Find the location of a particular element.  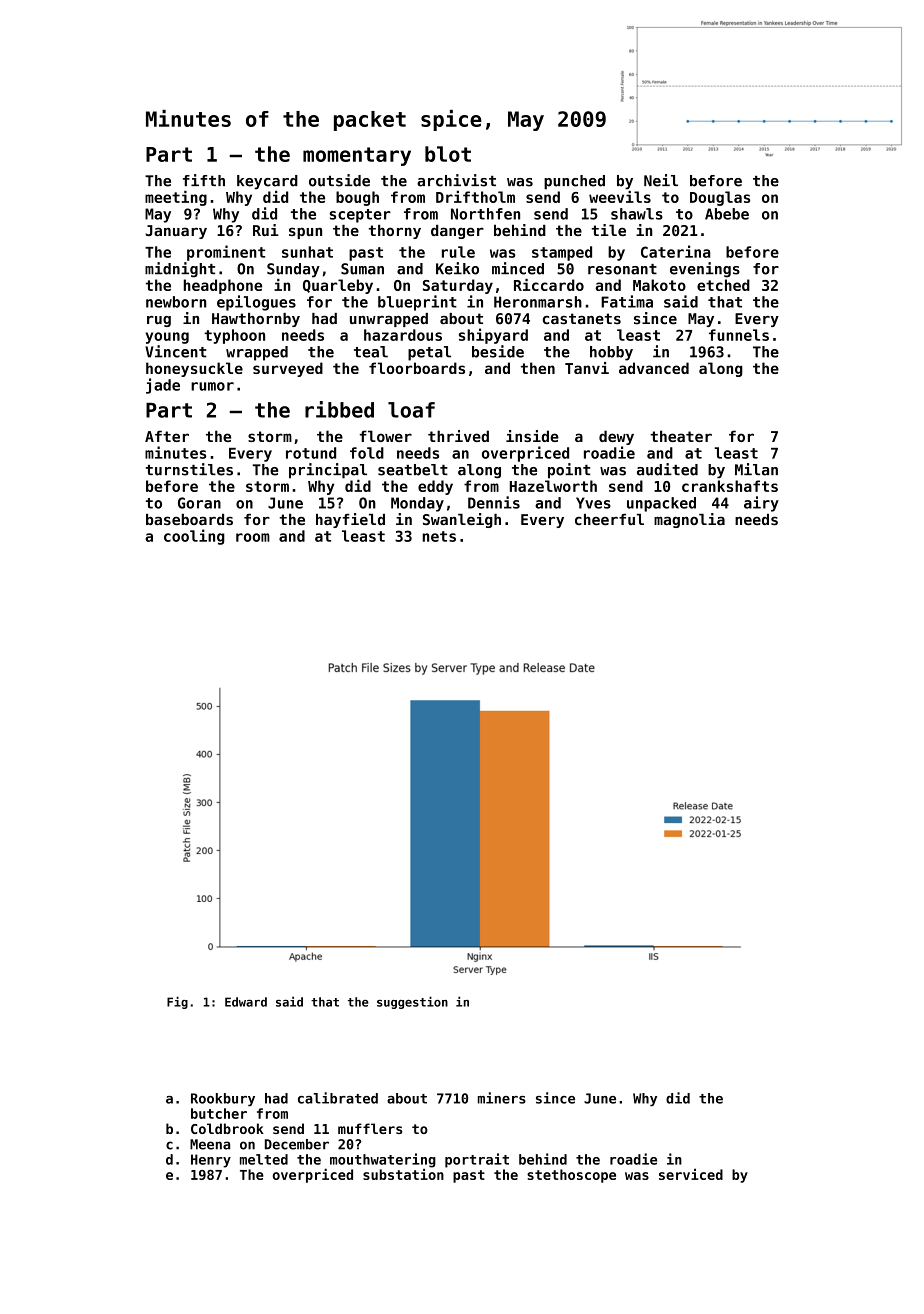

miners is located at coordinates (502, 1098).
